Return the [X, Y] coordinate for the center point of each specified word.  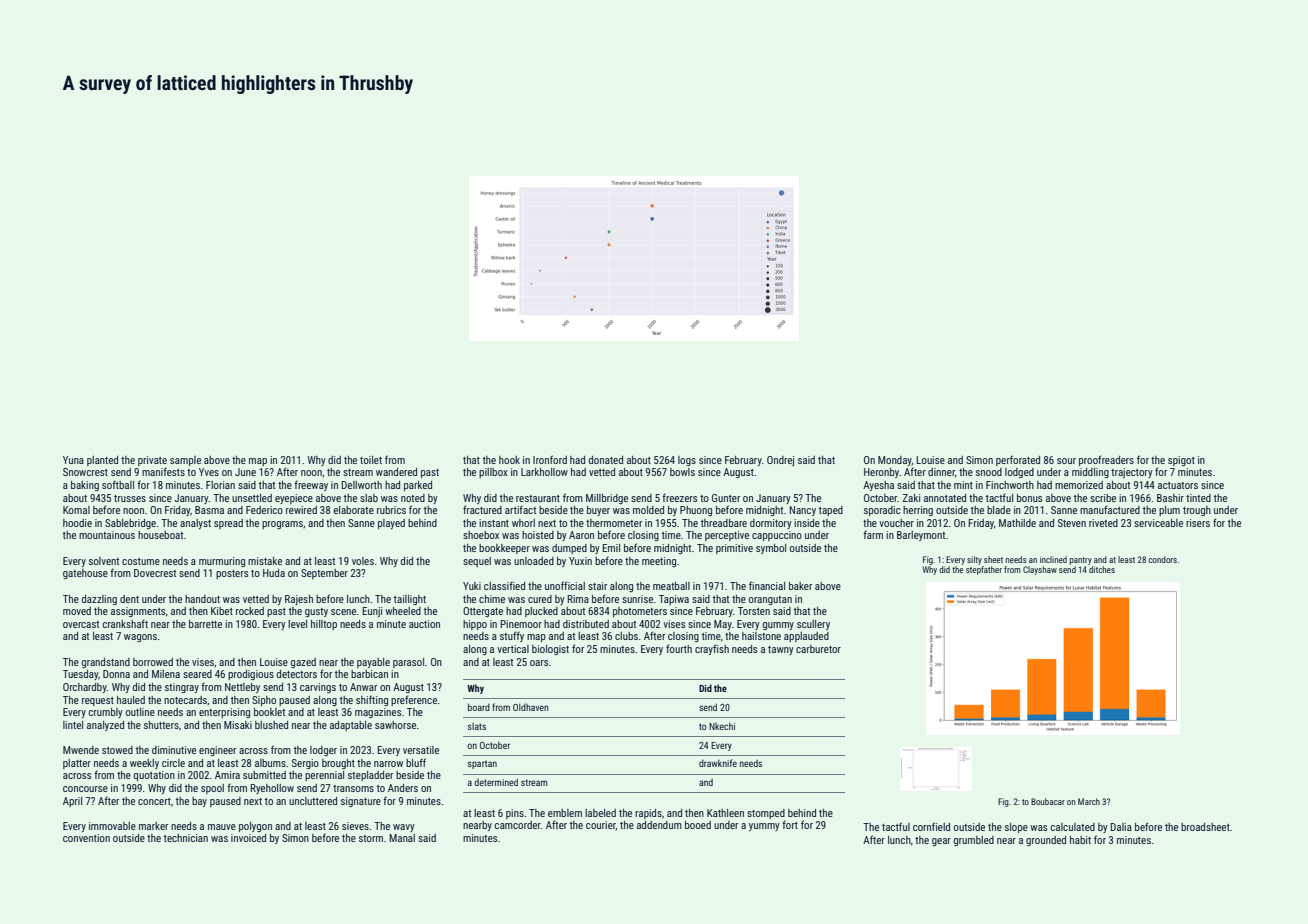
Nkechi [722, 726]
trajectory [1132, 473]
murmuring [222, 562]
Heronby [881, 473]
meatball [671, 586]
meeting [659, 562]
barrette [205, 624]
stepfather [984, 570]
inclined [1053, 559]
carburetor [818, 649]
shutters [161, 725]
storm [371, 838]
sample [185, 461]
